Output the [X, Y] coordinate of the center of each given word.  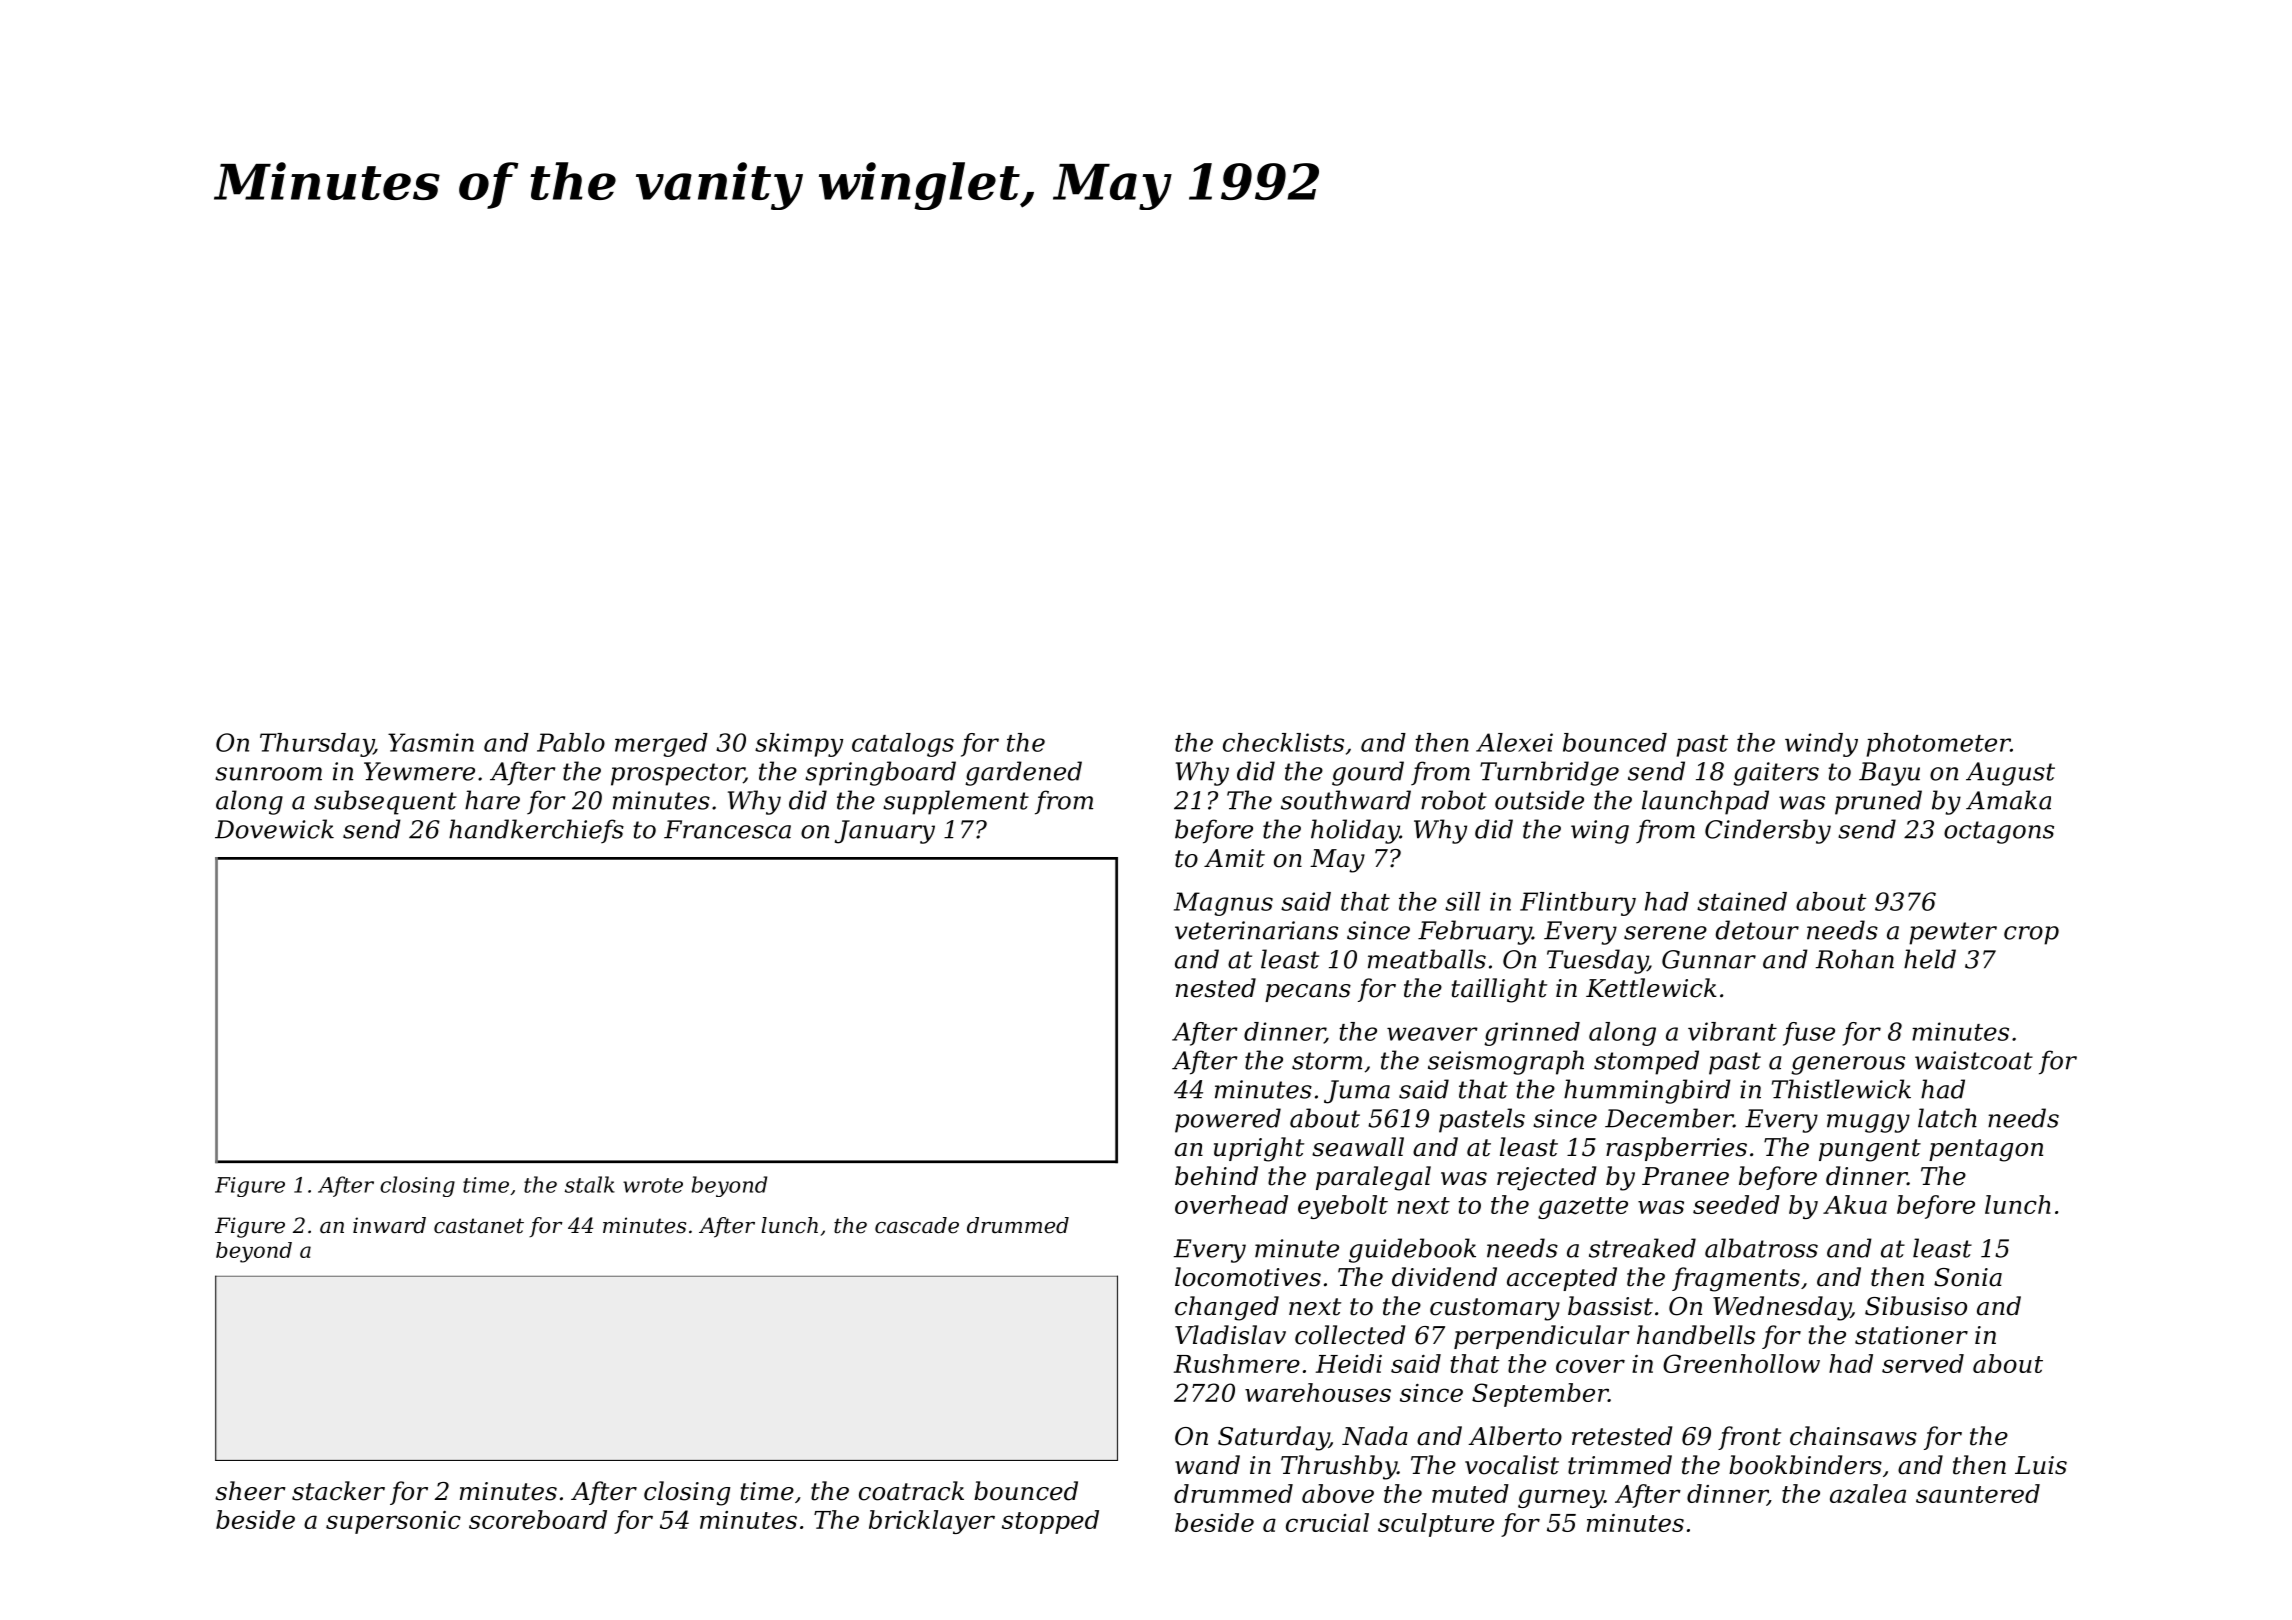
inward [389, 1225]
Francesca [727, 829]
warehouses [1318, 1392]
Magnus [1223, 904]
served [1923, 1363]
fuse [1809, 1034]
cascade [917, 1225]
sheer [250, 1491]
